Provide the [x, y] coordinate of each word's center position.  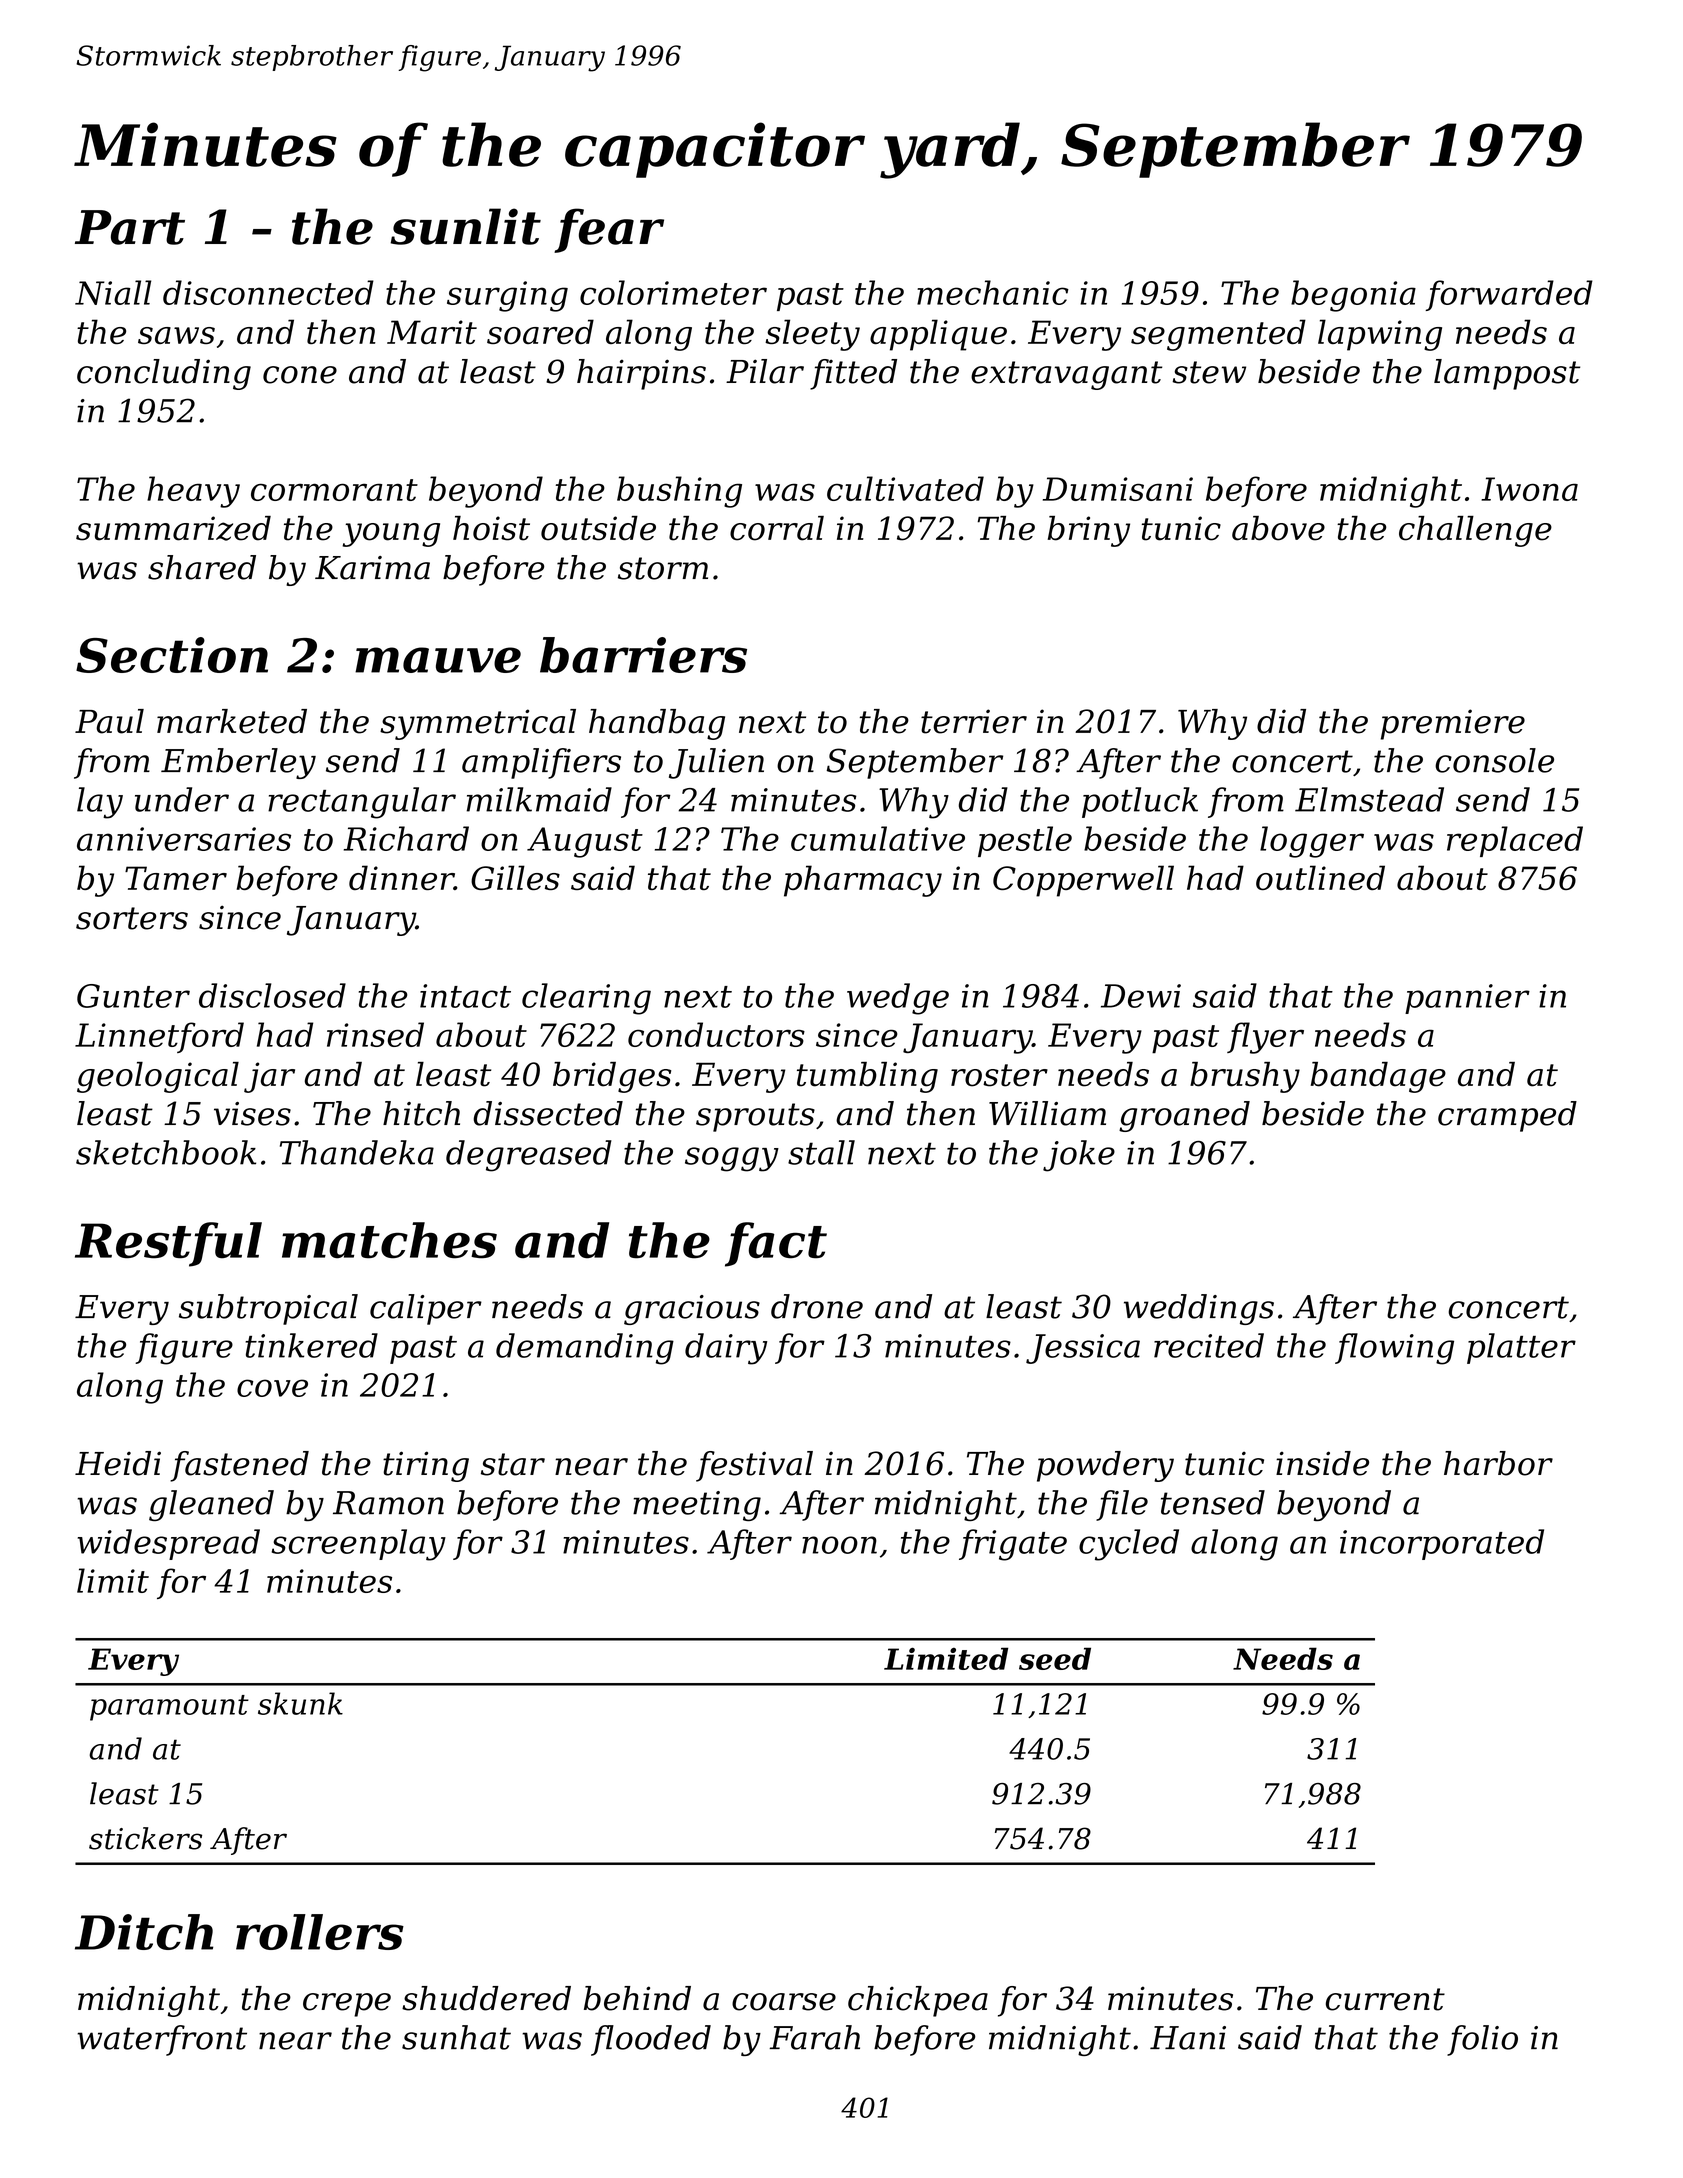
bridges [612, 1077]
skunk [300, 1703]
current [1385, 1999]
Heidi [118, 1463]
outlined [1320, 877]
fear [609, 230]
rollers [320, 1932]
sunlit [465, 226]
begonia [1353, 296]
